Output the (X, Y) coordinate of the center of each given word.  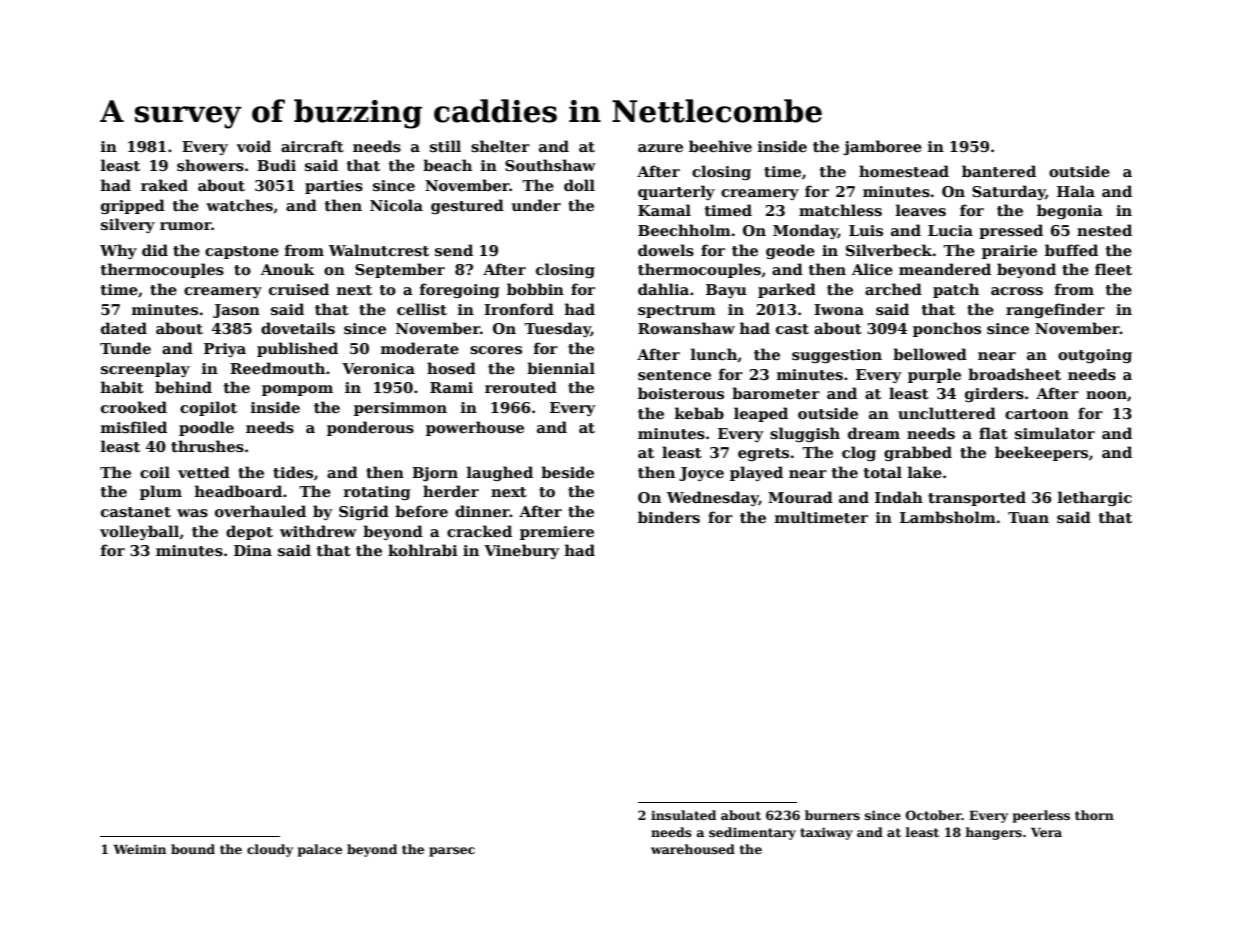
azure (660, 148)
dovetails (298, 328)
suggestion (837, 356)
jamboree (882, 147)
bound (193, 849)
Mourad (800, 497)
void (254, 146)
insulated (683, 815)
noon (1106, 395)
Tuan (1028, 517)
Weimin (139, 849)
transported (977, 498)
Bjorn (435, 474)
